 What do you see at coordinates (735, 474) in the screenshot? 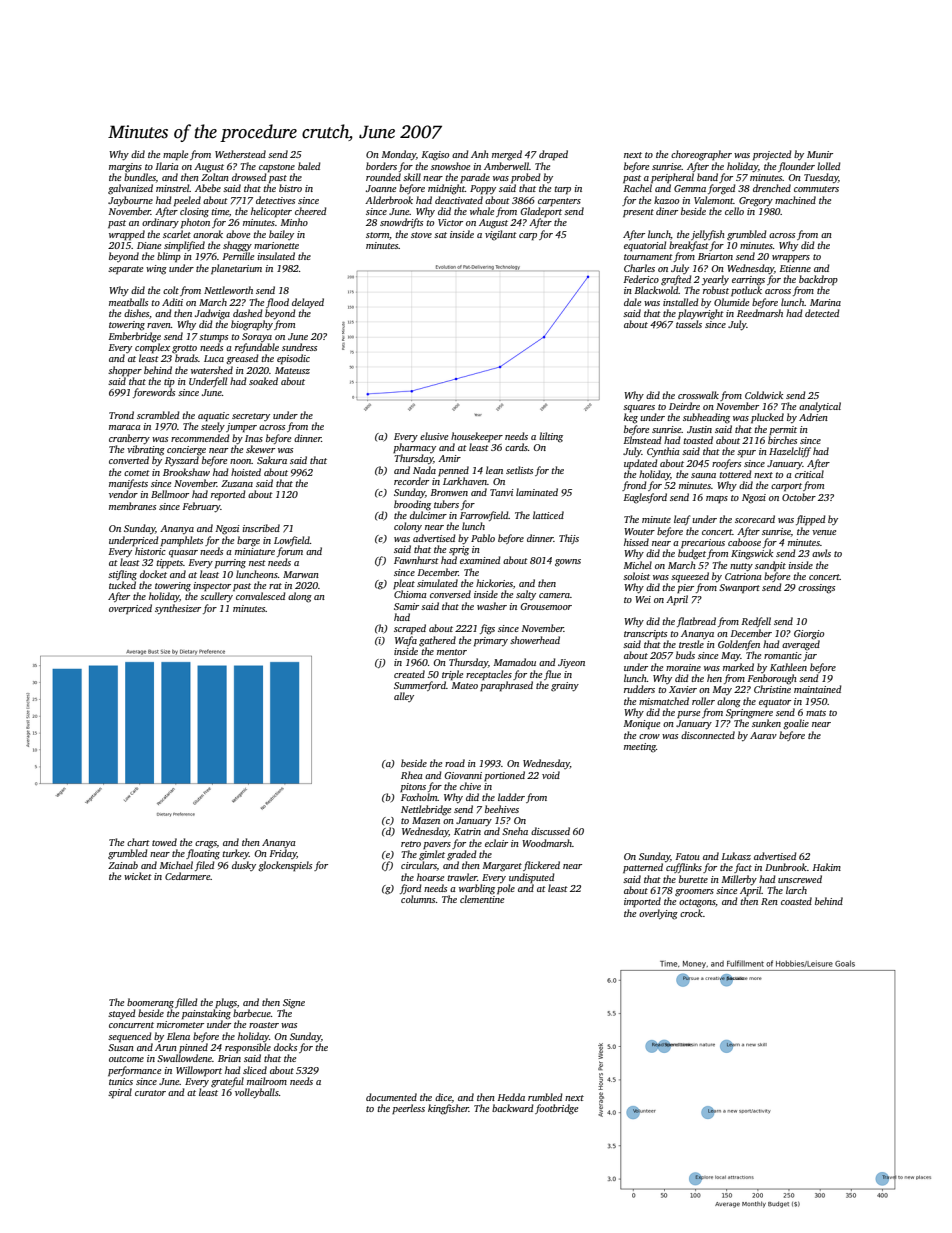
I see `tottered` at bounding box center [735, 474].
